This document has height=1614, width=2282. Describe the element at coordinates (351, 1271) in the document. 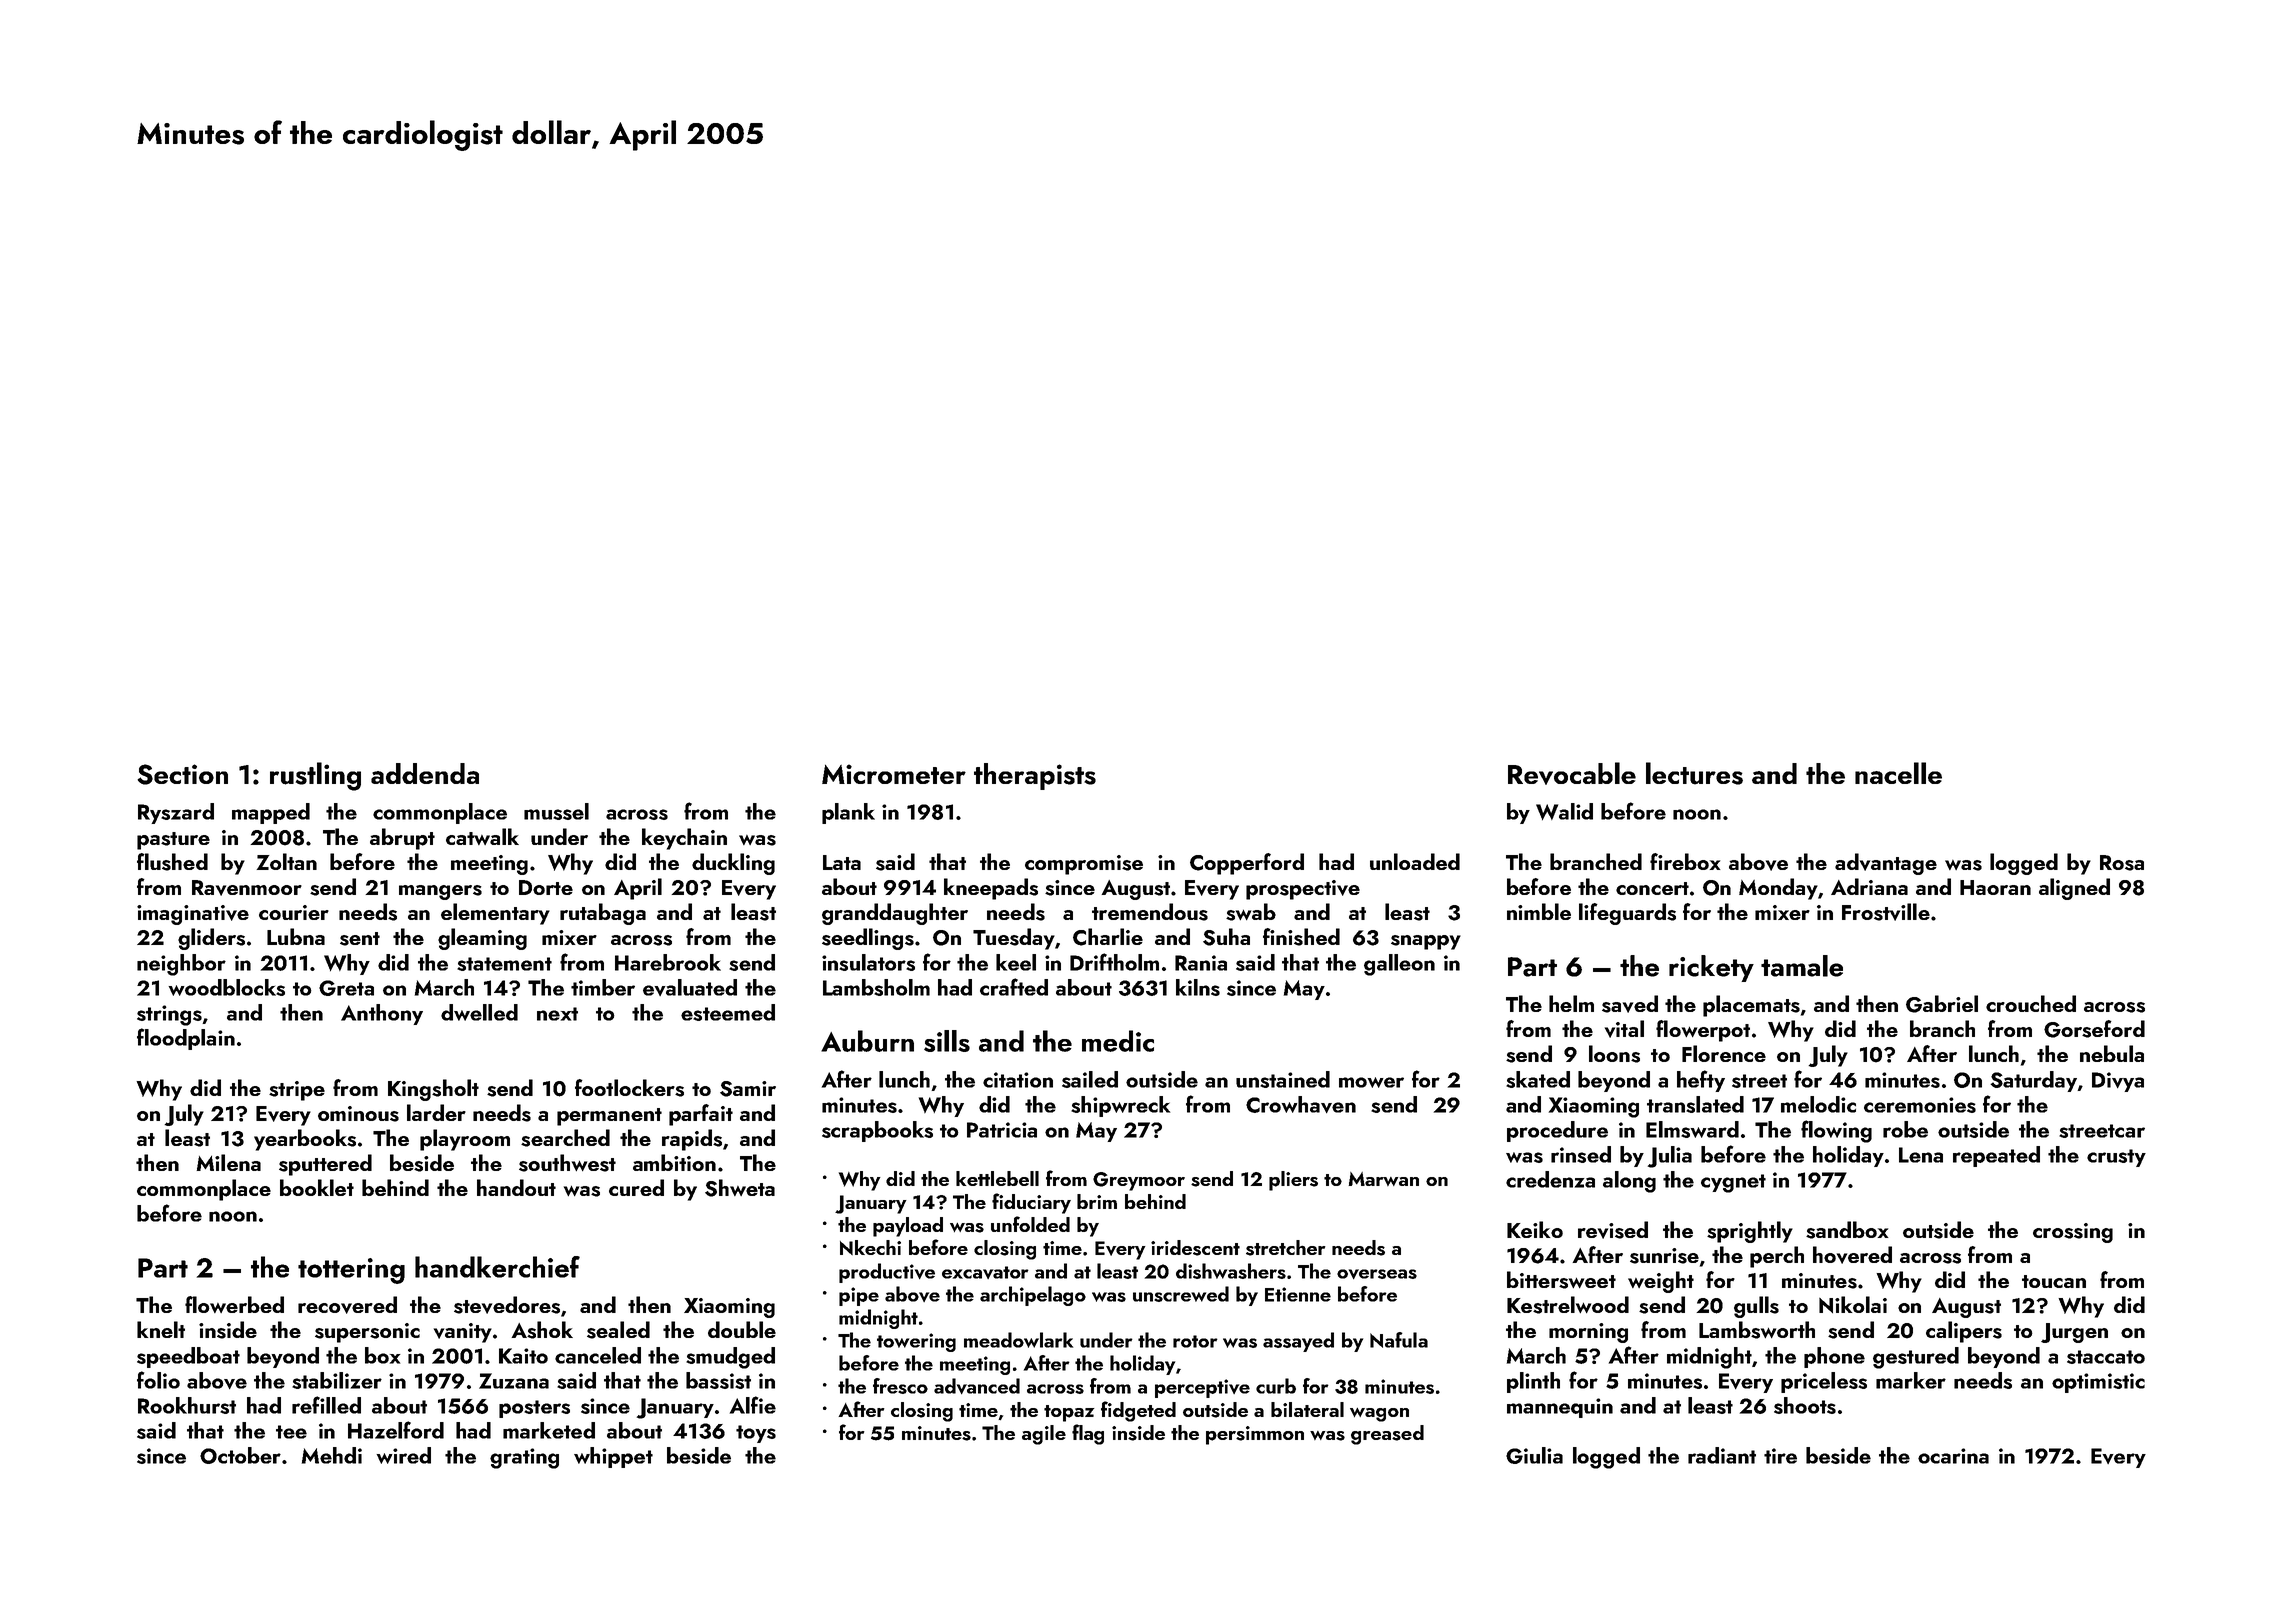

I see `tottering` at that location.
